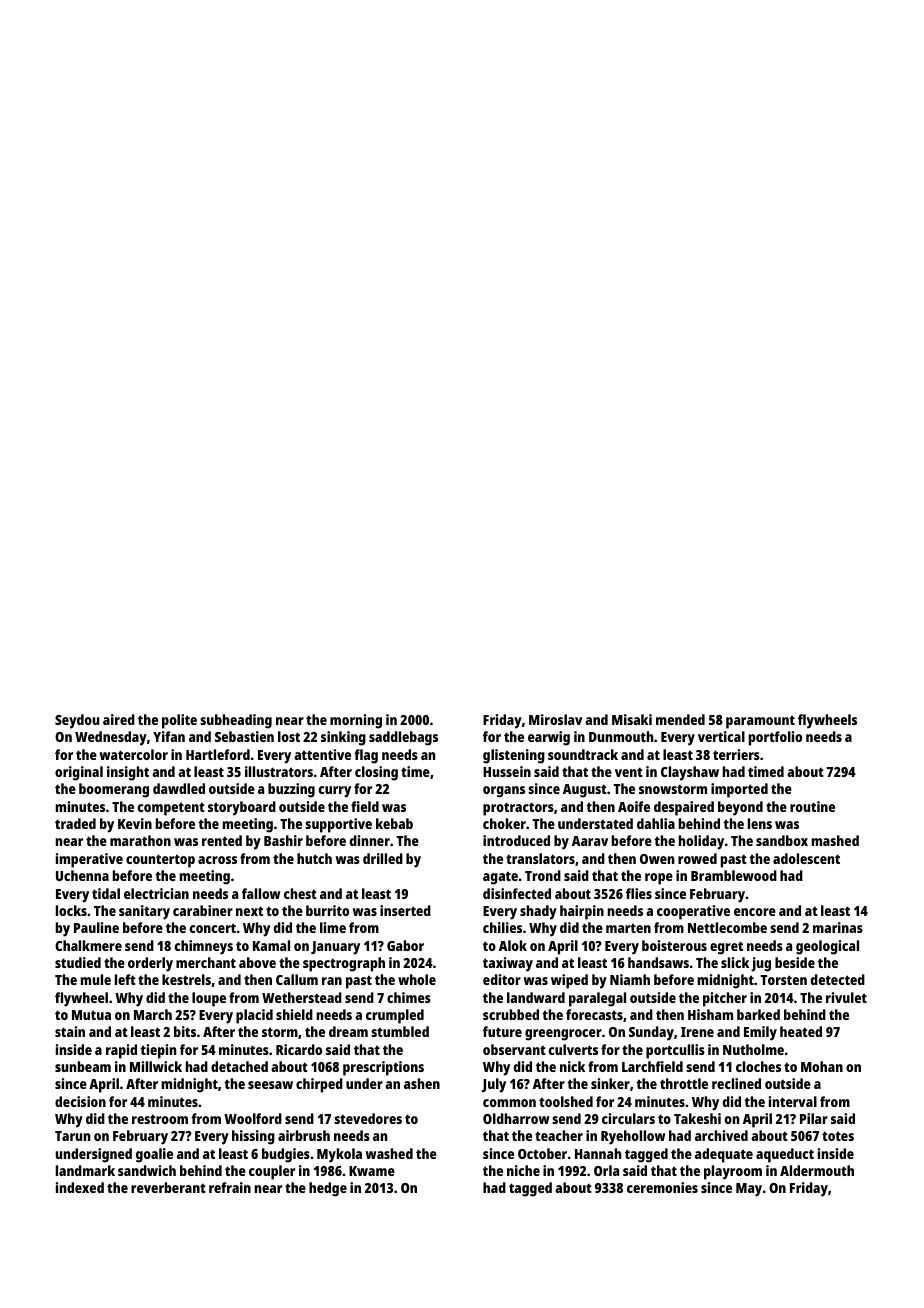  What do you see at coordinates (171, 809) in the screenshot?
I see `competent` at bounding box center [171, 809].
